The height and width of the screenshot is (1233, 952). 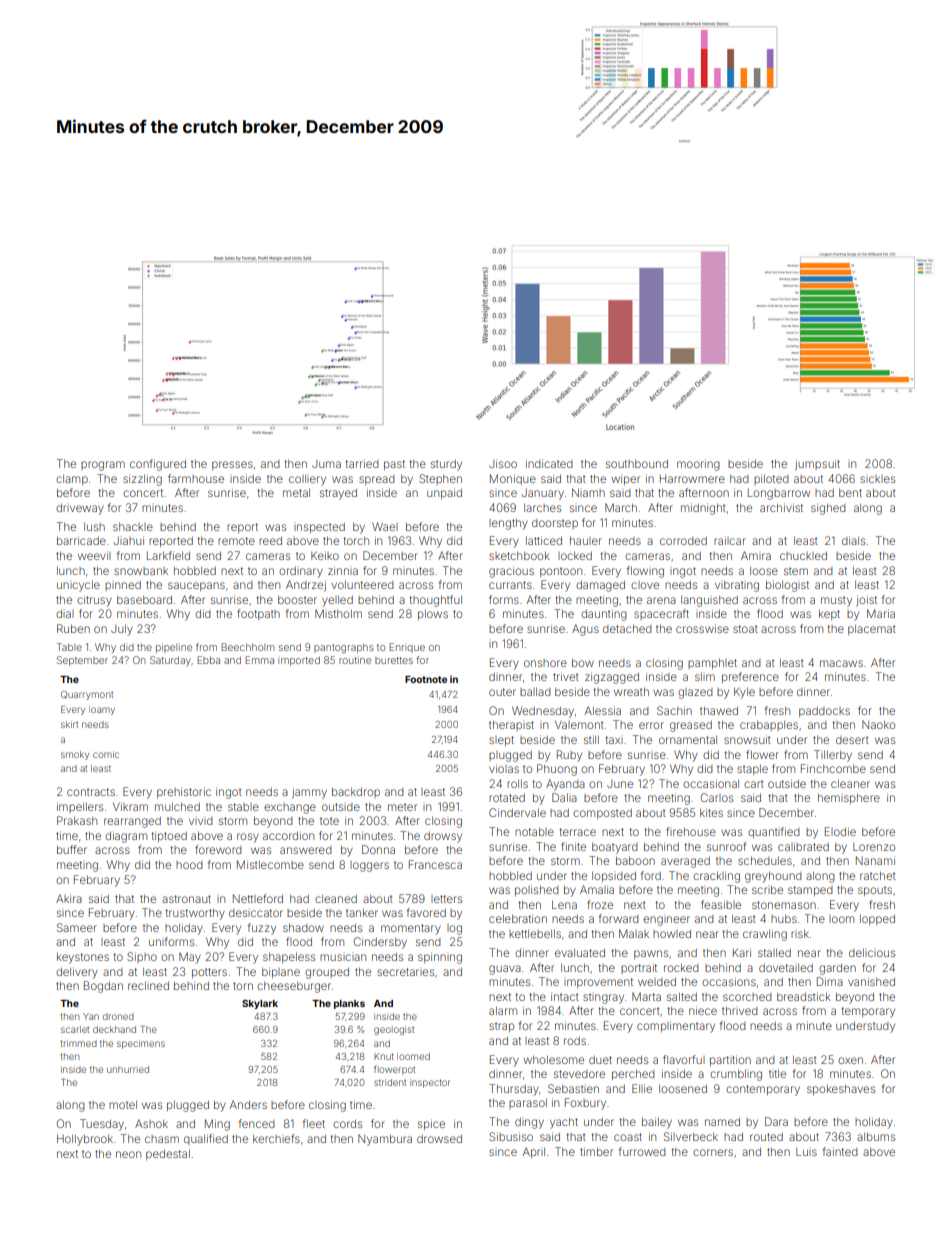 I want to click on daunting, so click(x=604, y=615).
